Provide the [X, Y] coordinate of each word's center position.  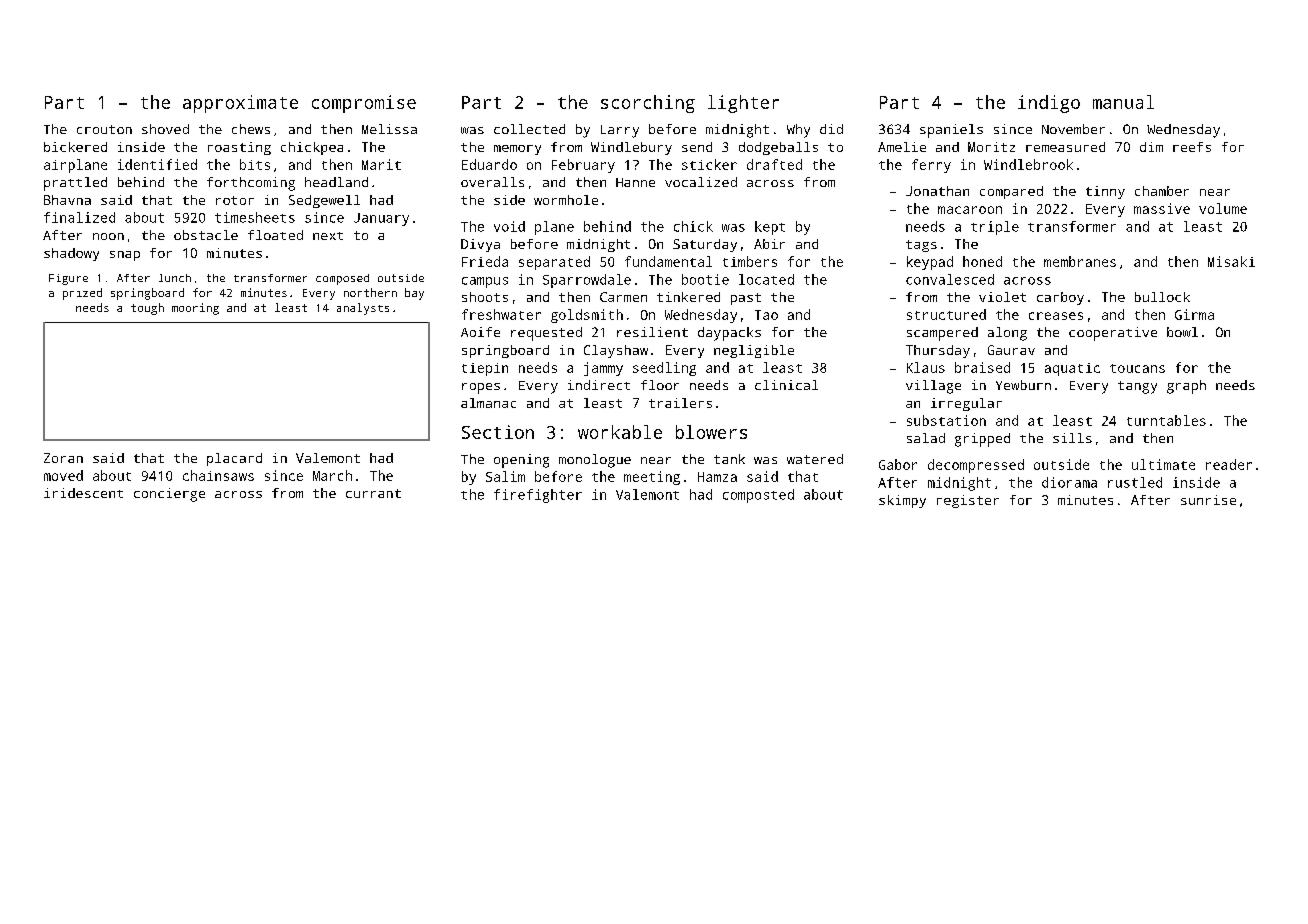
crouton [104, 129]
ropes [481, 388]
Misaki [1231, 261]
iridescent [83, 493]
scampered [942, 334]
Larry [620, 131]
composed [342, 279]
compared [1011, 192]
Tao [766, 315]
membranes [1080, 261]
